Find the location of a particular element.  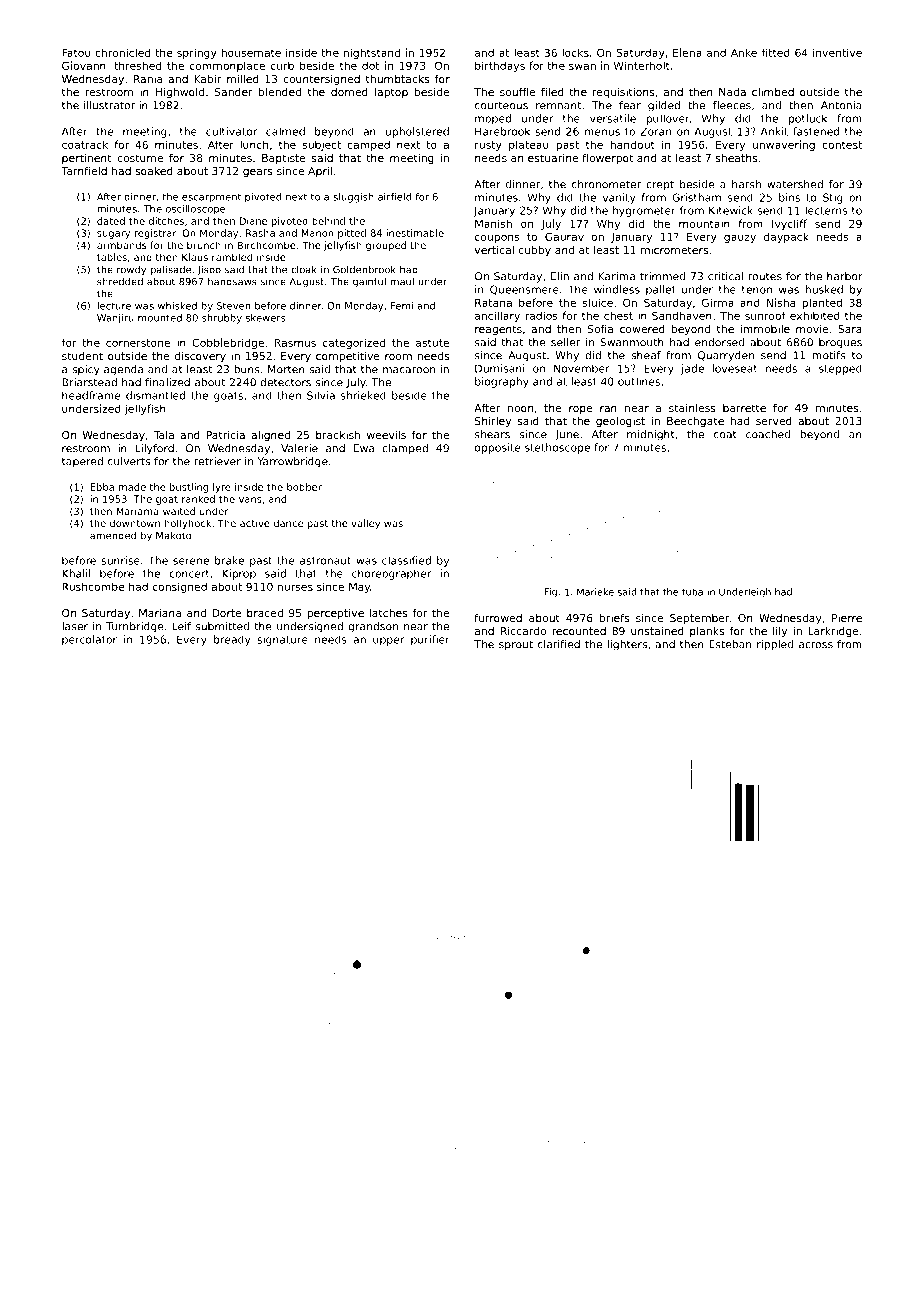

bready is located at coordinates (232, 640).
